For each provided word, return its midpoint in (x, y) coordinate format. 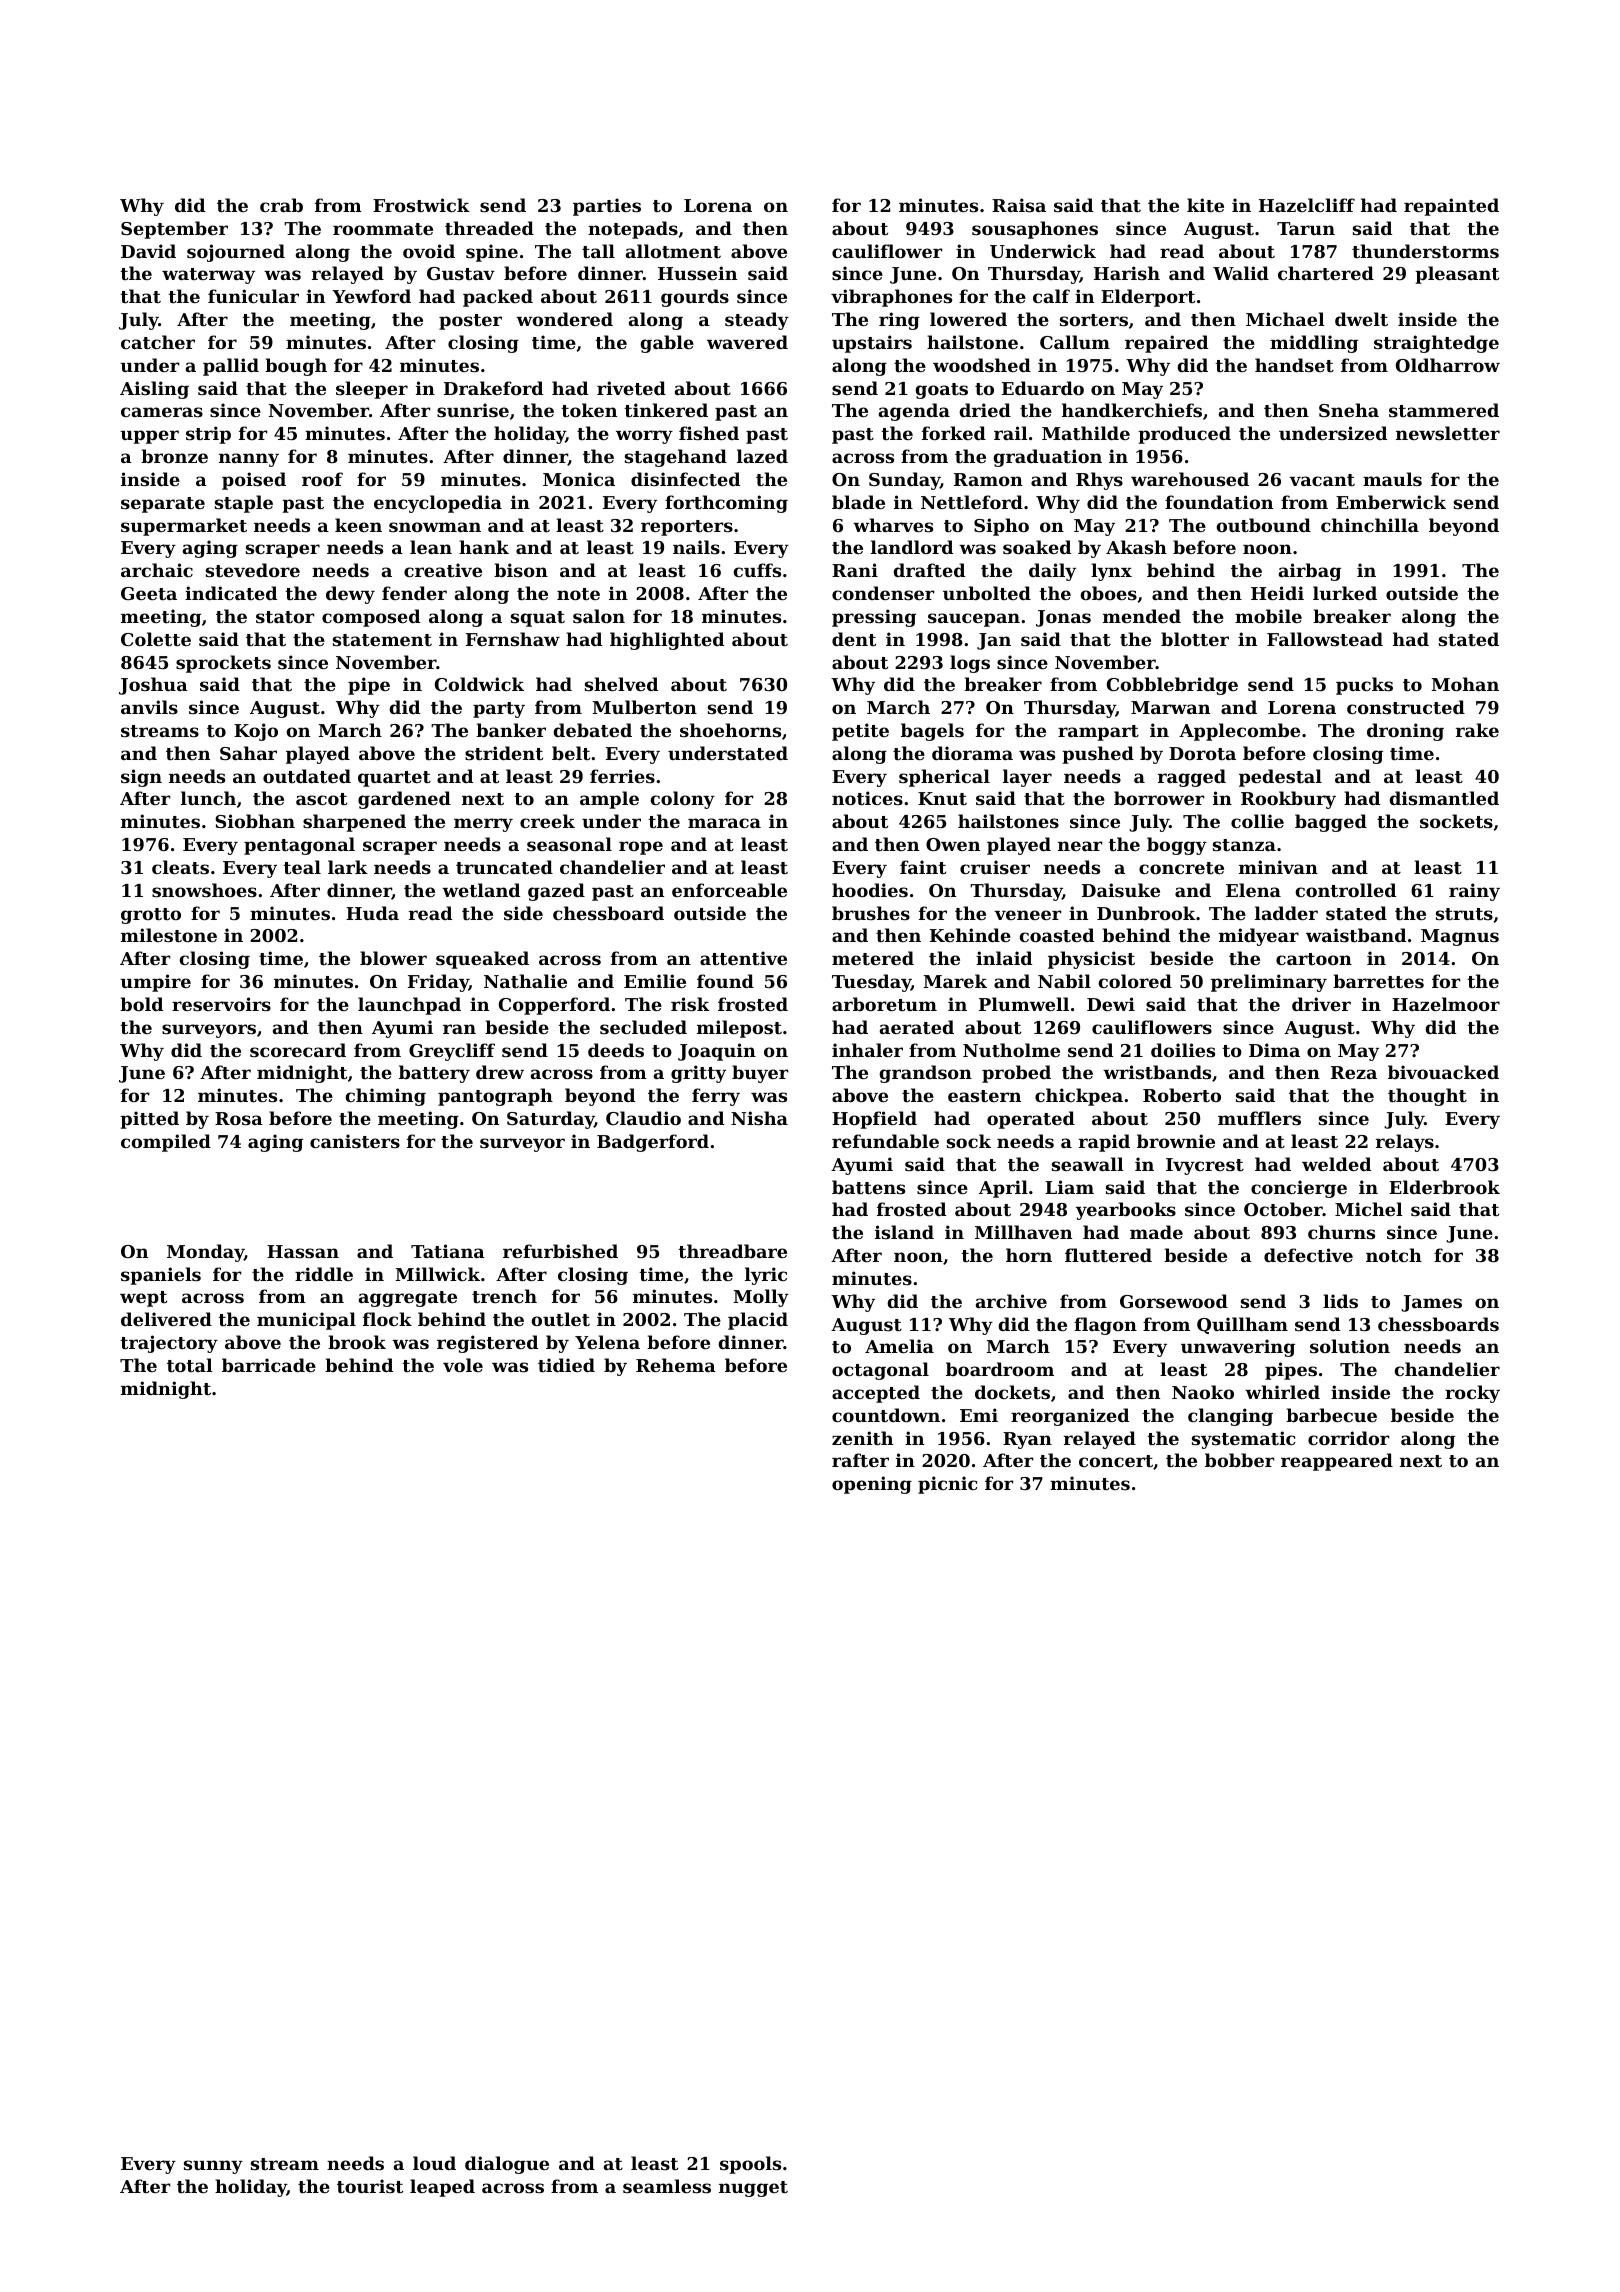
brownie (1176, 1141)
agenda (914, 412)
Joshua (153, 686)
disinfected (685, 479)
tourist (370, 2186)
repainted (1451, 207)
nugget (753, 2189)
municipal (306, 1321)
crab (281, 205)
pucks (1364, 686)
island (904, 1232)
